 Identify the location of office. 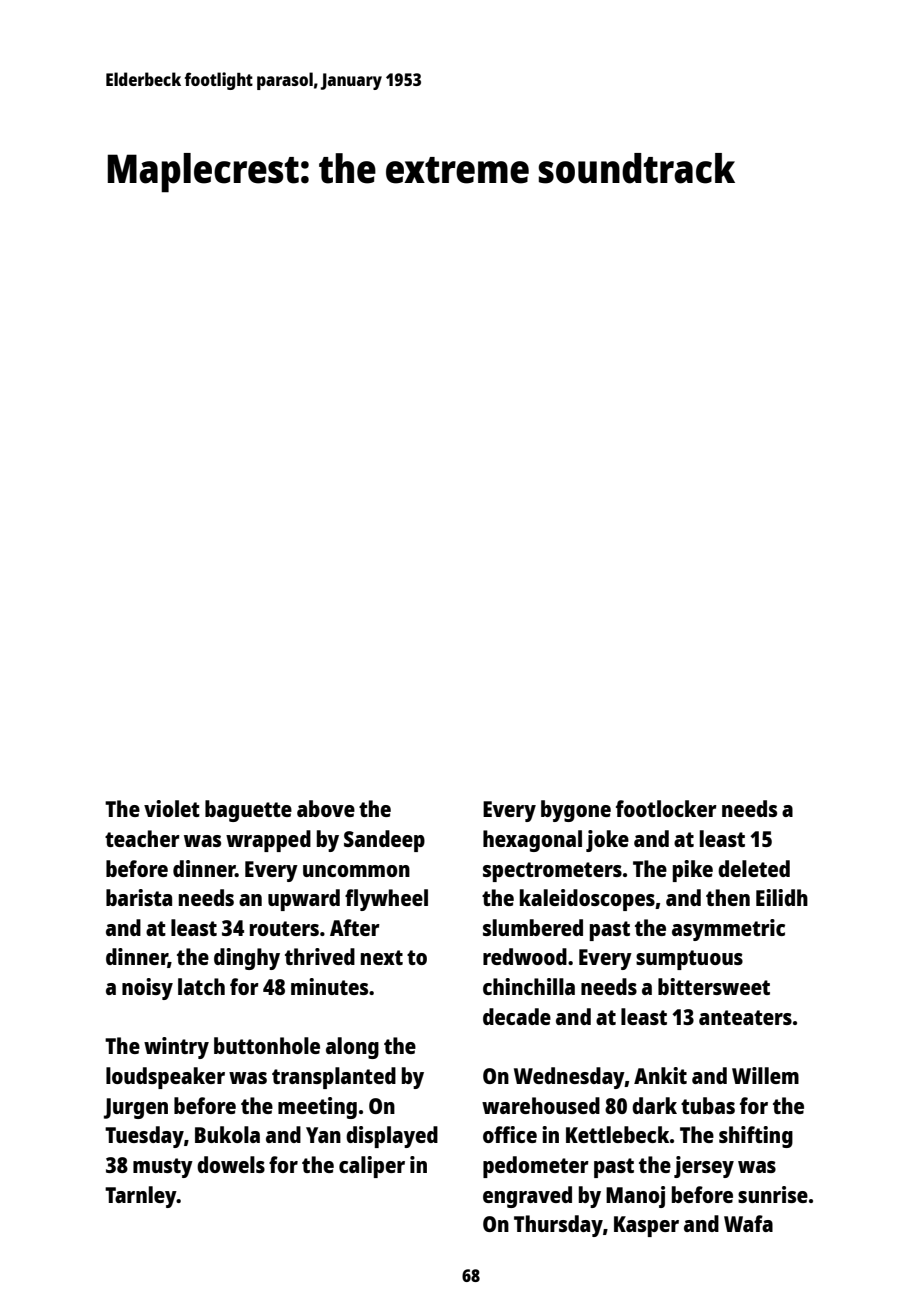
(510, 1134).
